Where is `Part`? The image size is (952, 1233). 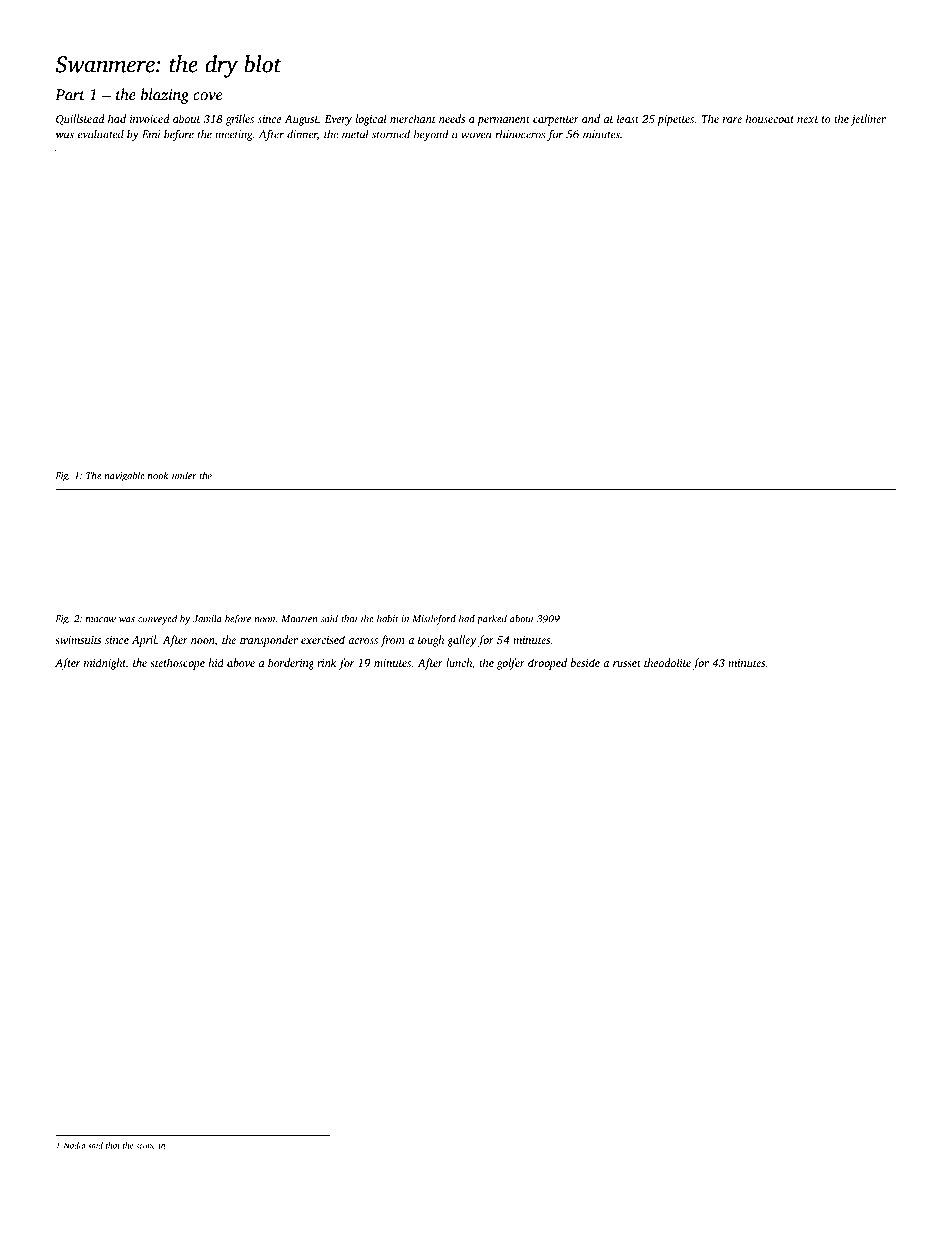 Part is located at coordinates (70, 95).
